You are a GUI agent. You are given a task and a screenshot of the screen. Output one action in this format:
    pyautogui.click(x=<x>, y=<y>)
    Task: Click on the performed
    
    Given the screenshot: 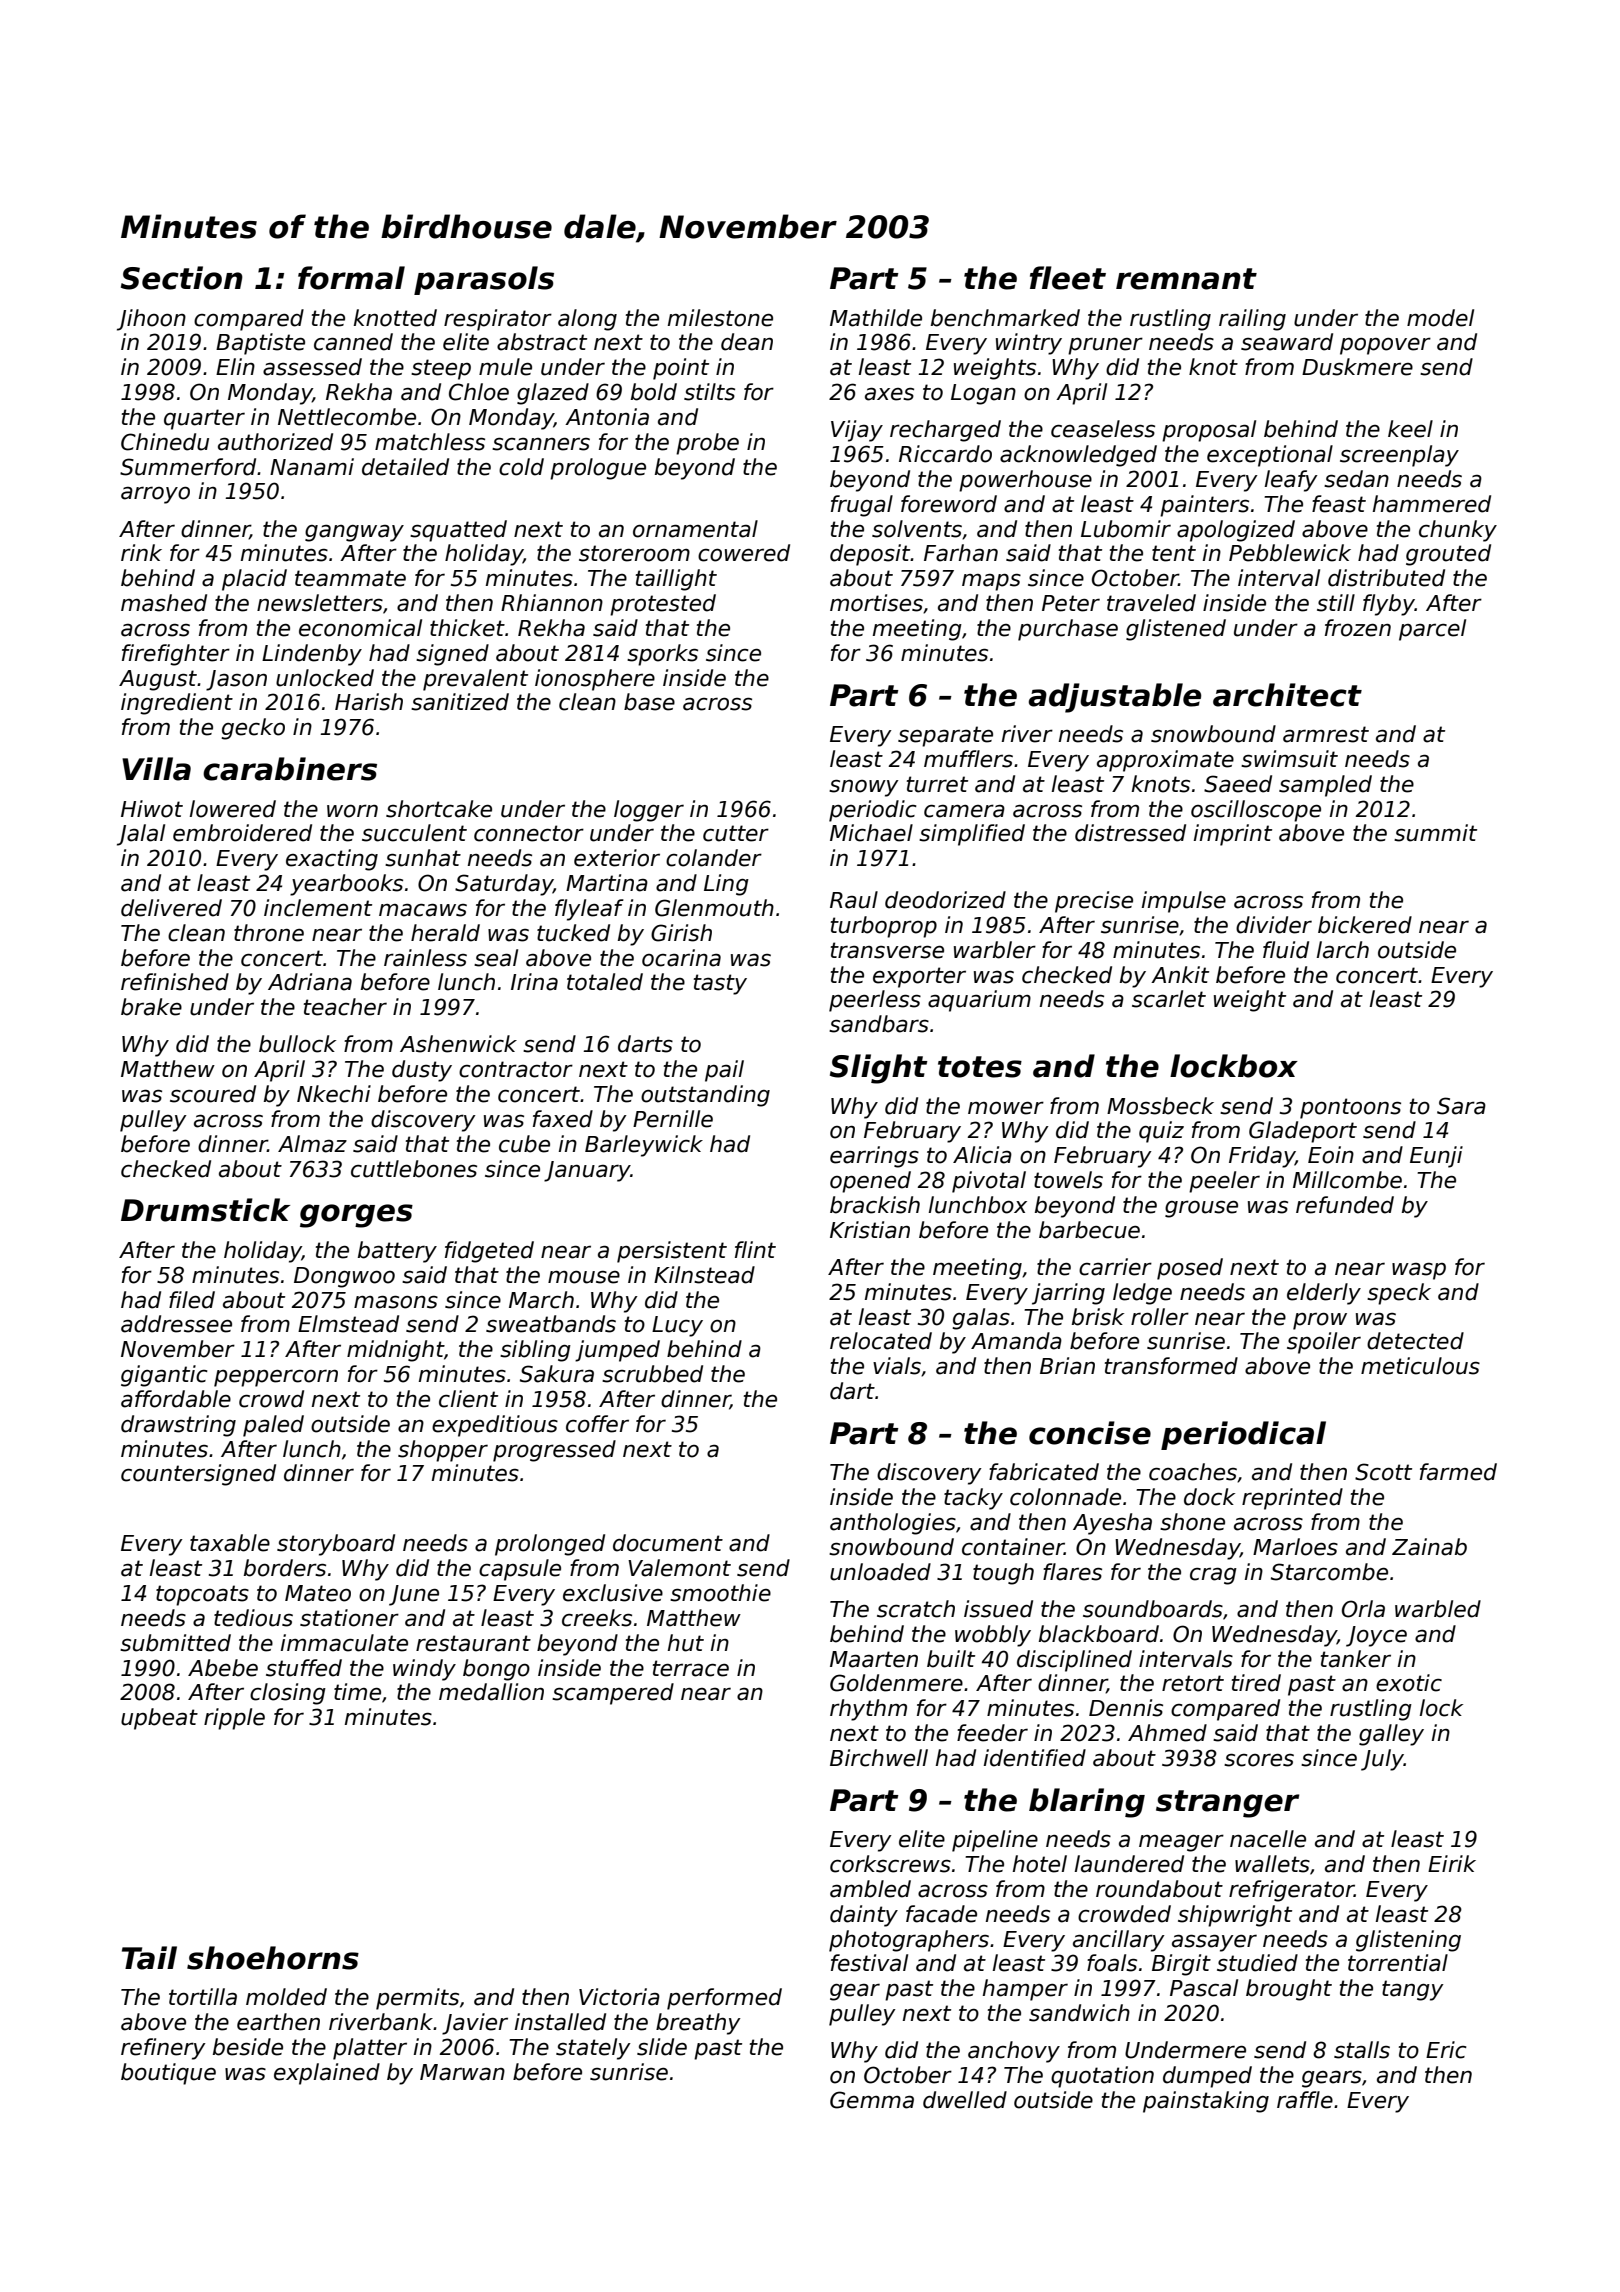 What is the action you would take?
    pyautogui.click(x=724, y=1999)
